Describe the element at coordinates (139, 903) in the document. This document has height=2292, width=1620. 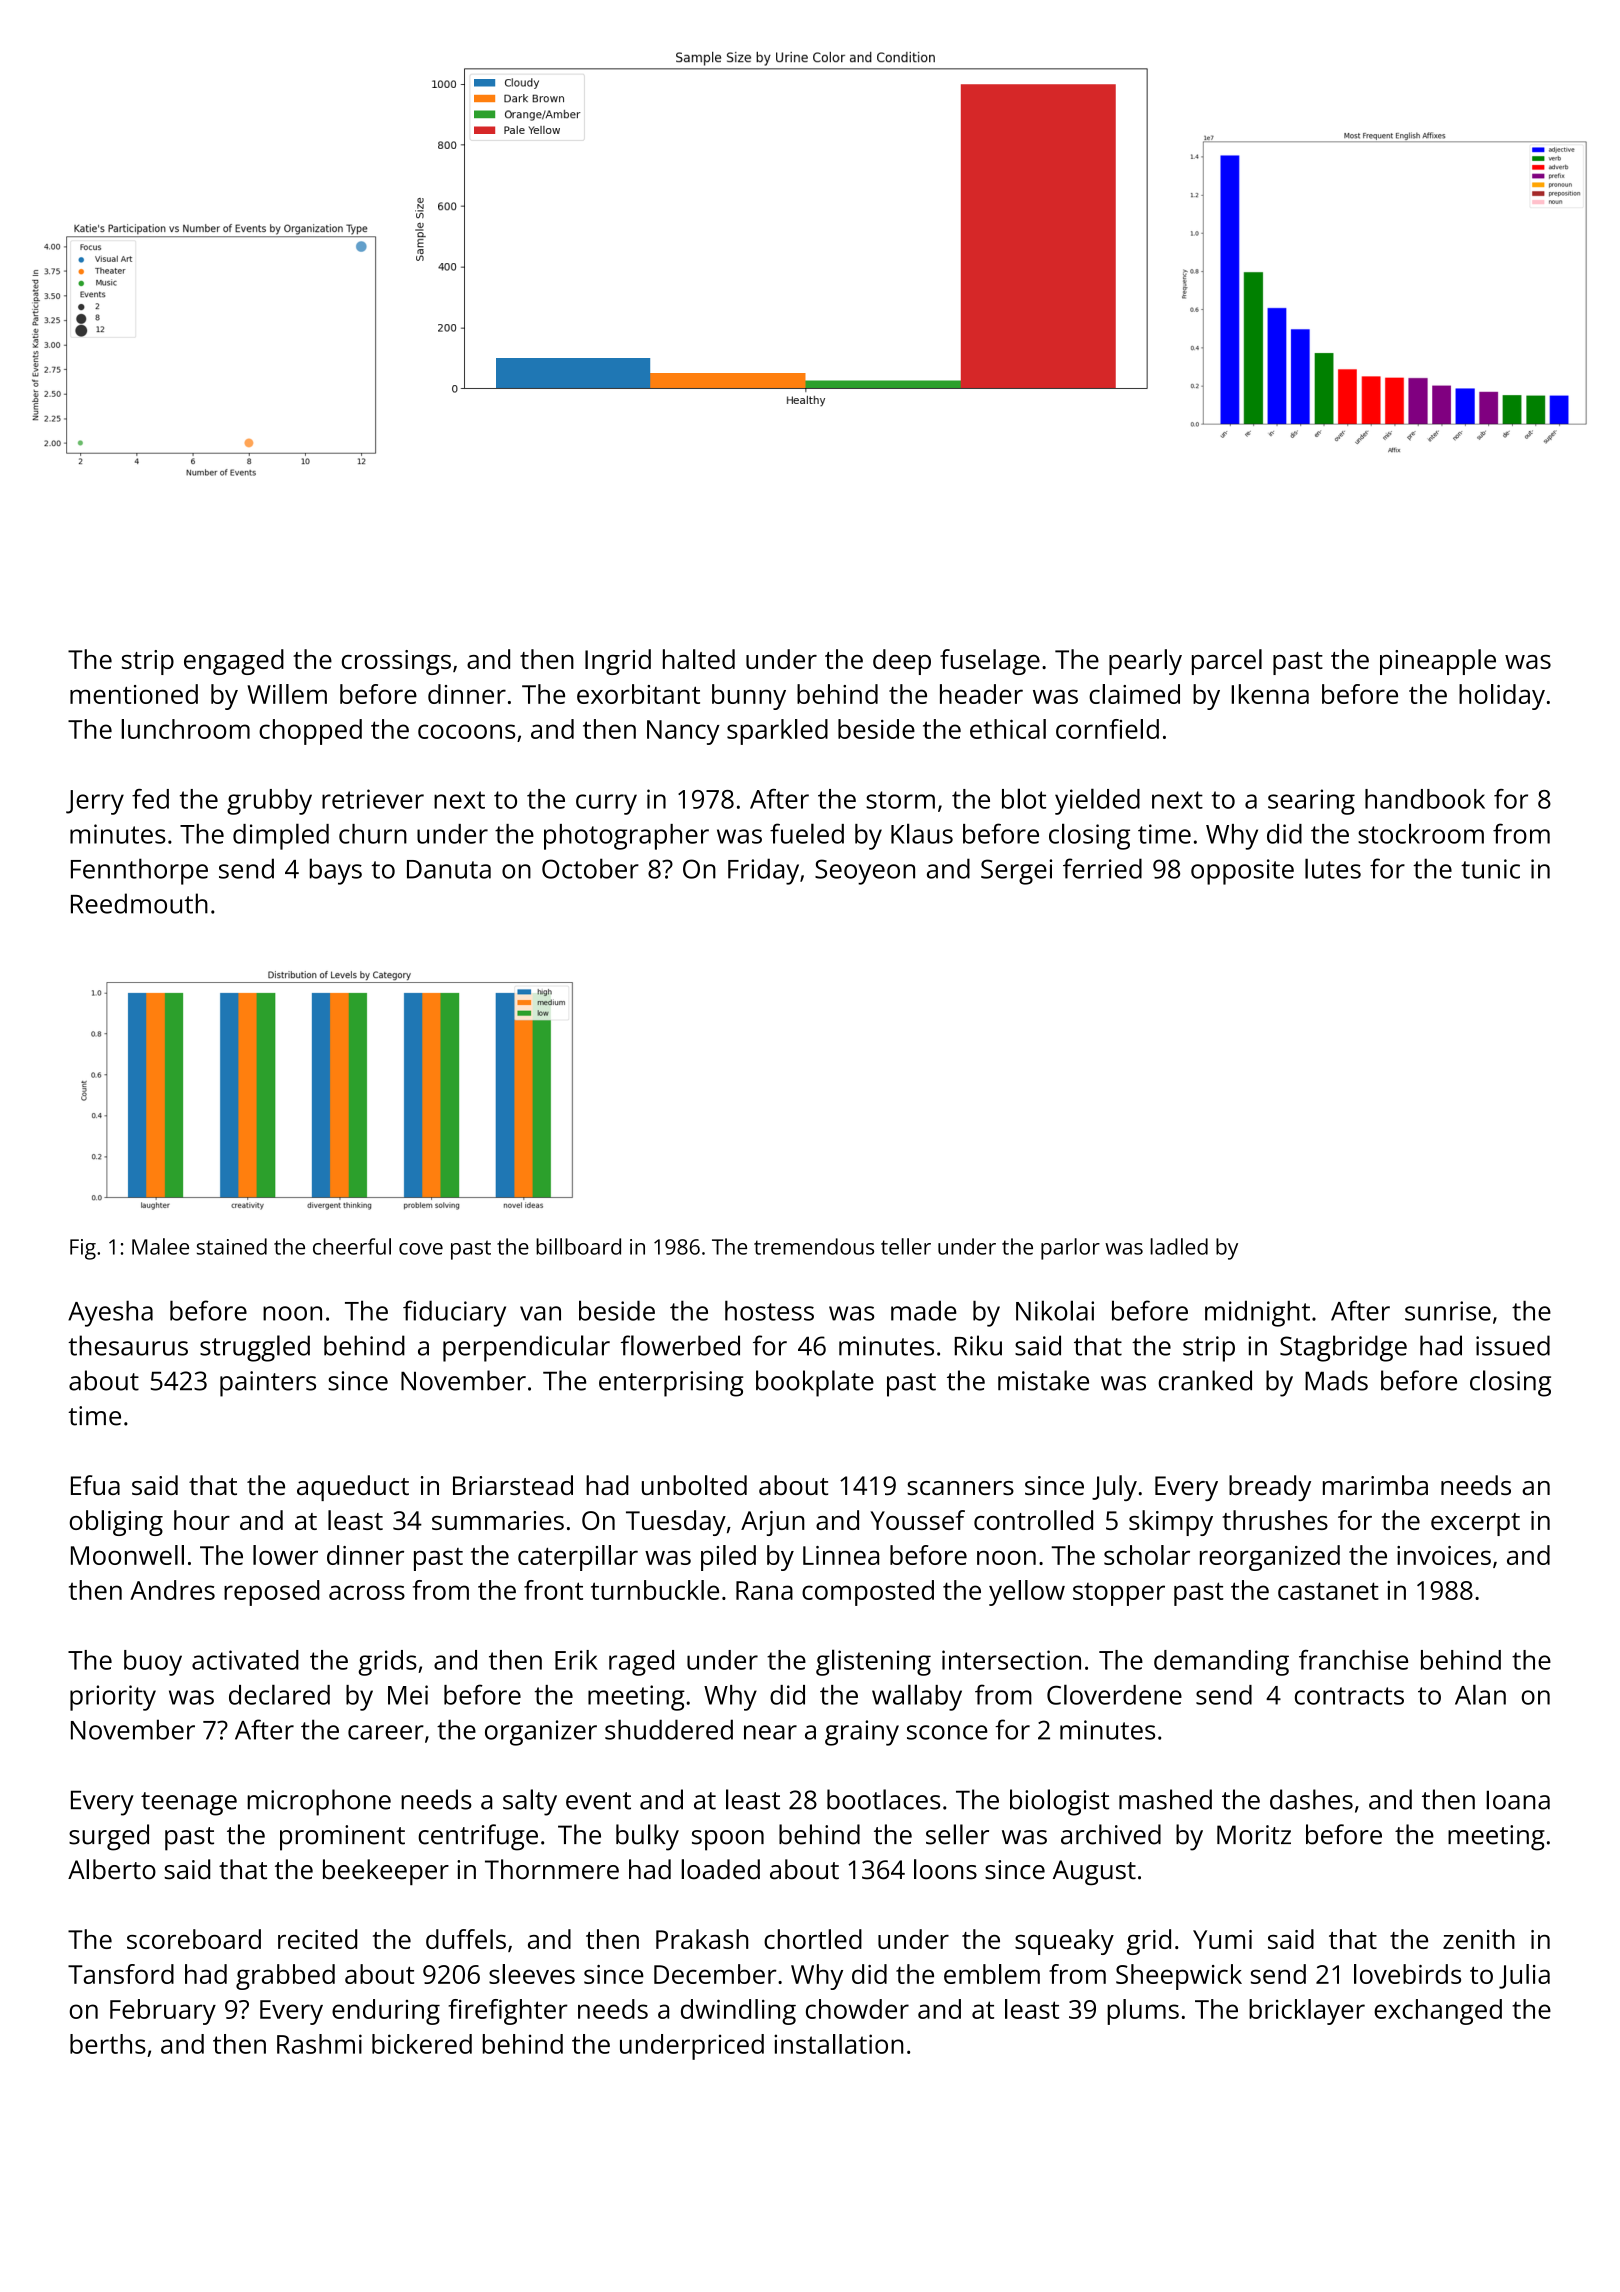
I see `Reedmouth` at that location.
